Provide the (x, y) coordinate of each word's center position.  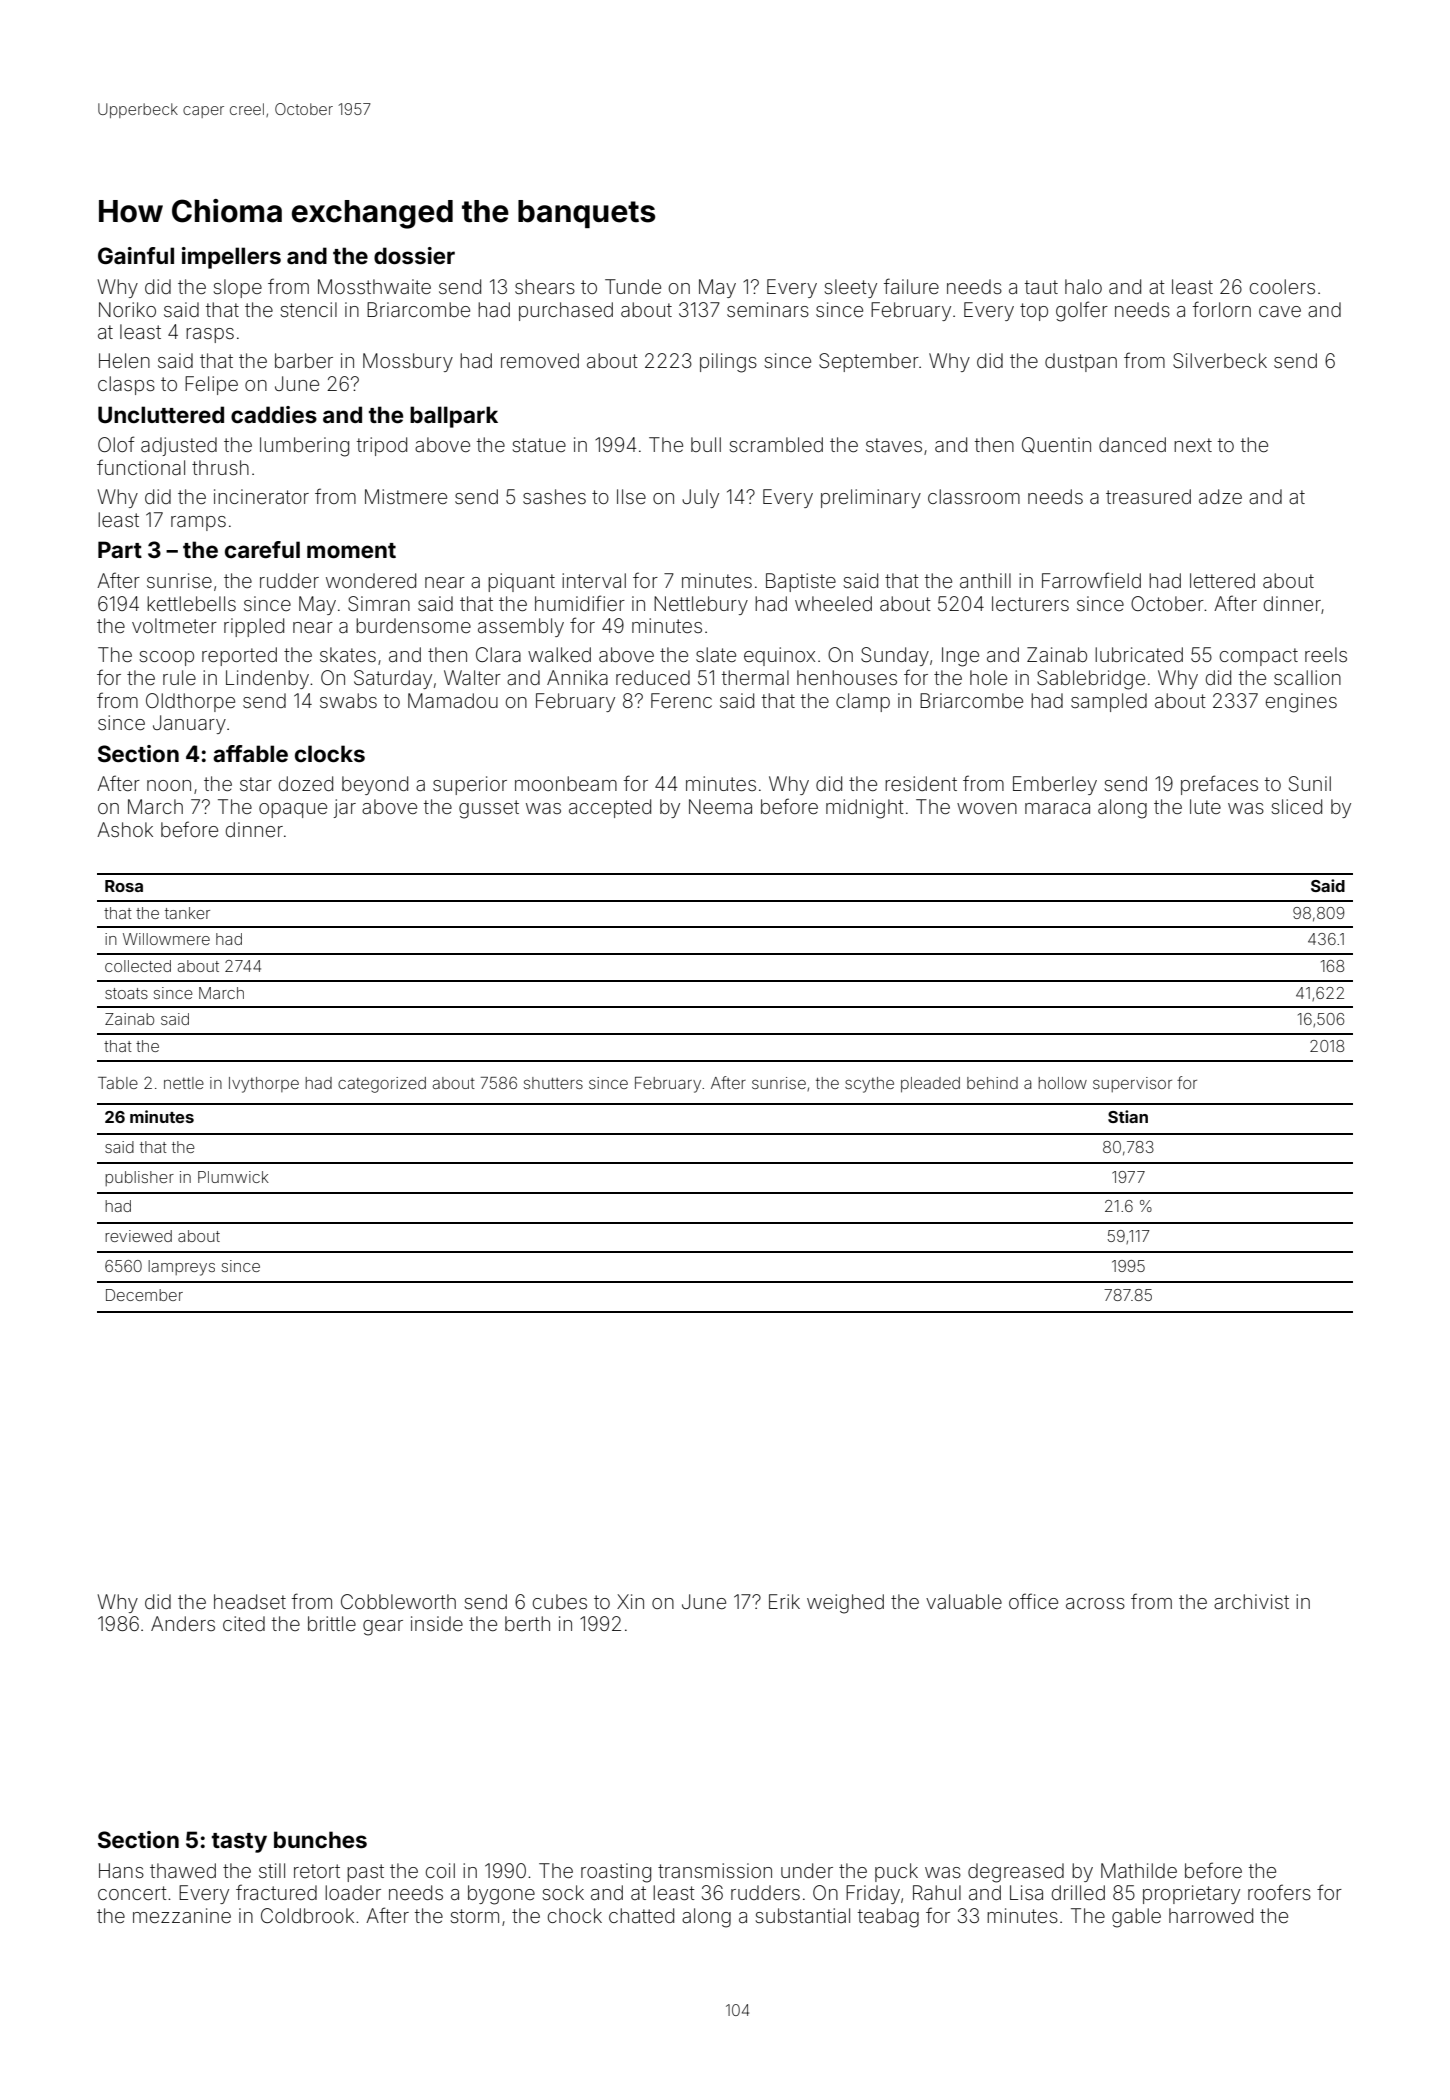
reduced (653, 677)
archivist (1251, 1601)
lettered (1222, 580)
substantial (803, 1915)
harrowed (1211, 1915)
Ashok (125, 829)
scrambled (776, 444)
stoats (126, 993)
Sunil (1310, 784)
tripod (382, 446)
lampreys (181, 1268)
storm (475, 1916)
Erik (784, 1601)
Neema (720, 806)
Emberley (1055, 785)
